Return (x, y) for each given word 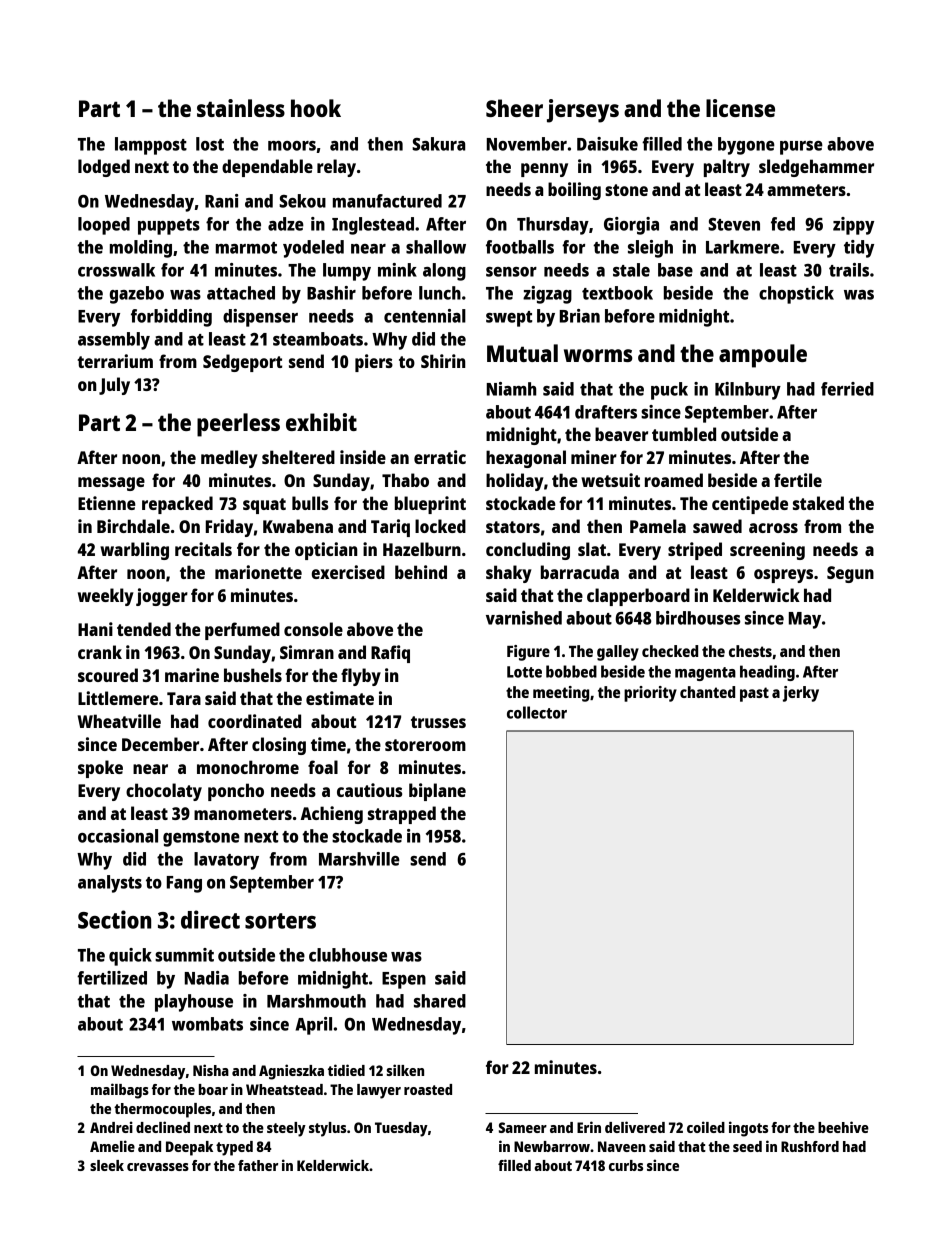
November (527, 144)
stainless (241, 108)
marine (192, 675)
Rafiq (390, 654)
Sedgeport (242, 363)
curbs (626, 1165)
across (773, 528)
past (754, 694)
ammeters (806, 190)
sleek (107, 1165)
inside (363, 457)
